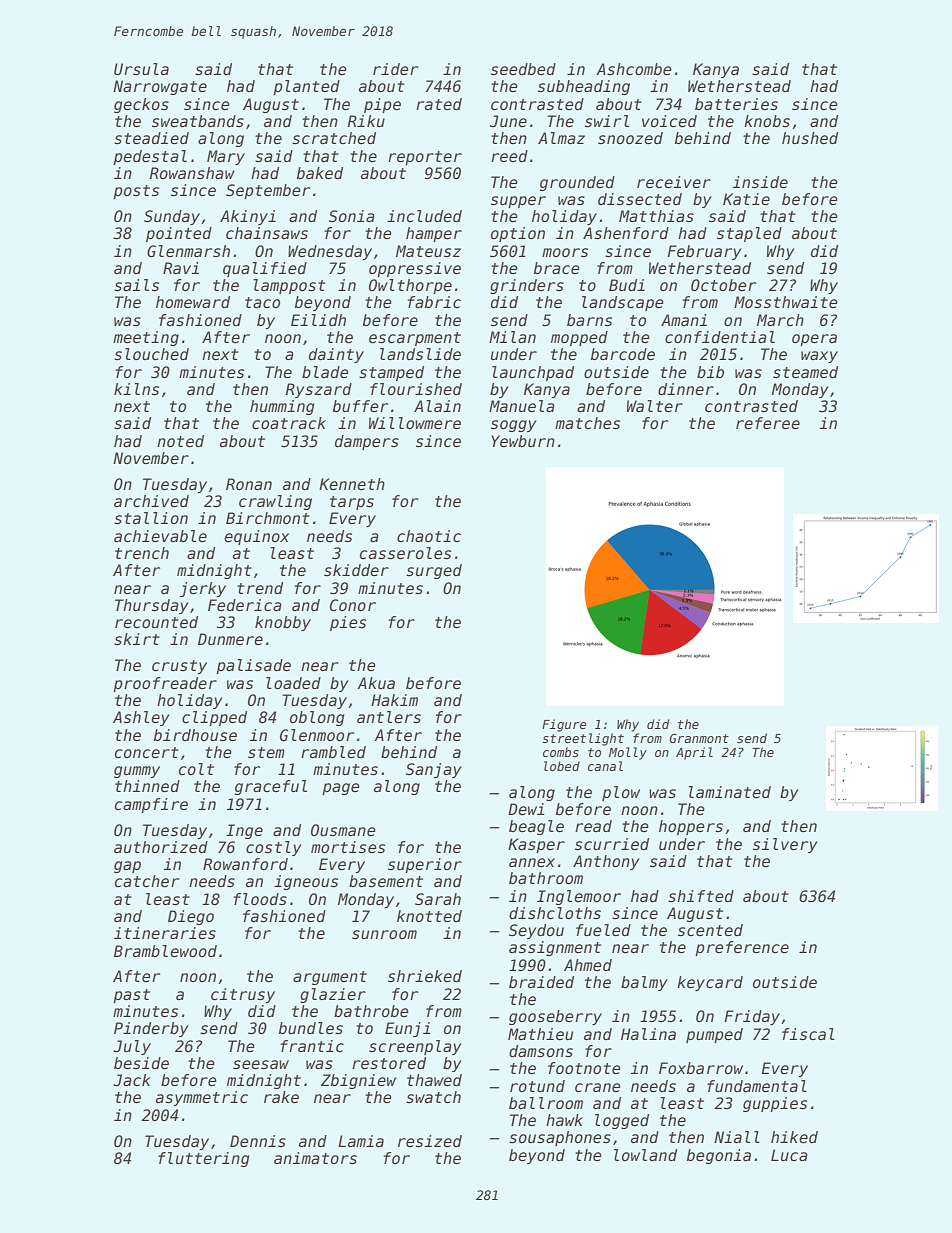 This screenshot has width=952, height=1233. I want to click on fluttering, so click(204, 1159).
